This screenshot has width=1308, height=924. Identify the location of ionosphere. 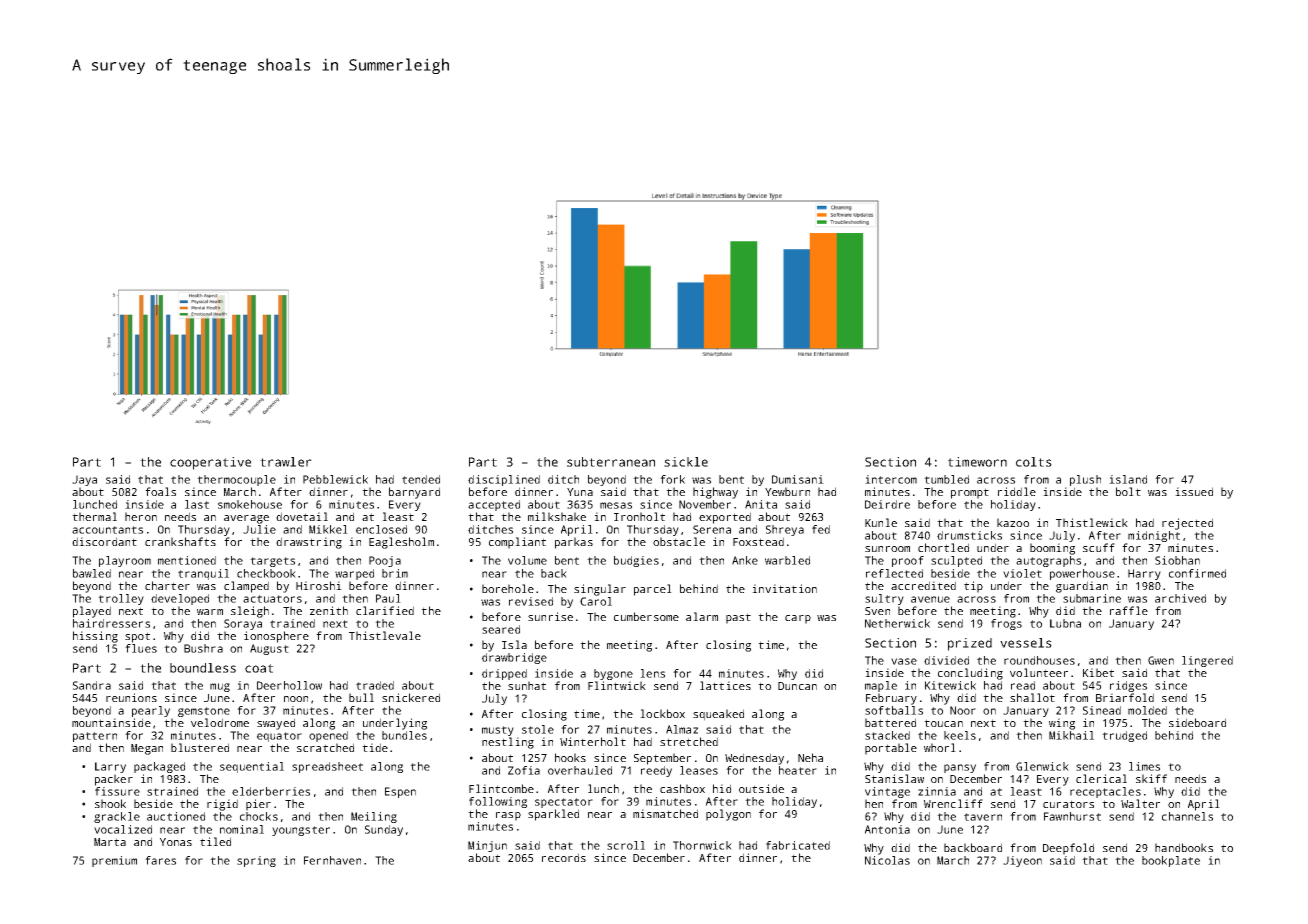
(276, 637).
